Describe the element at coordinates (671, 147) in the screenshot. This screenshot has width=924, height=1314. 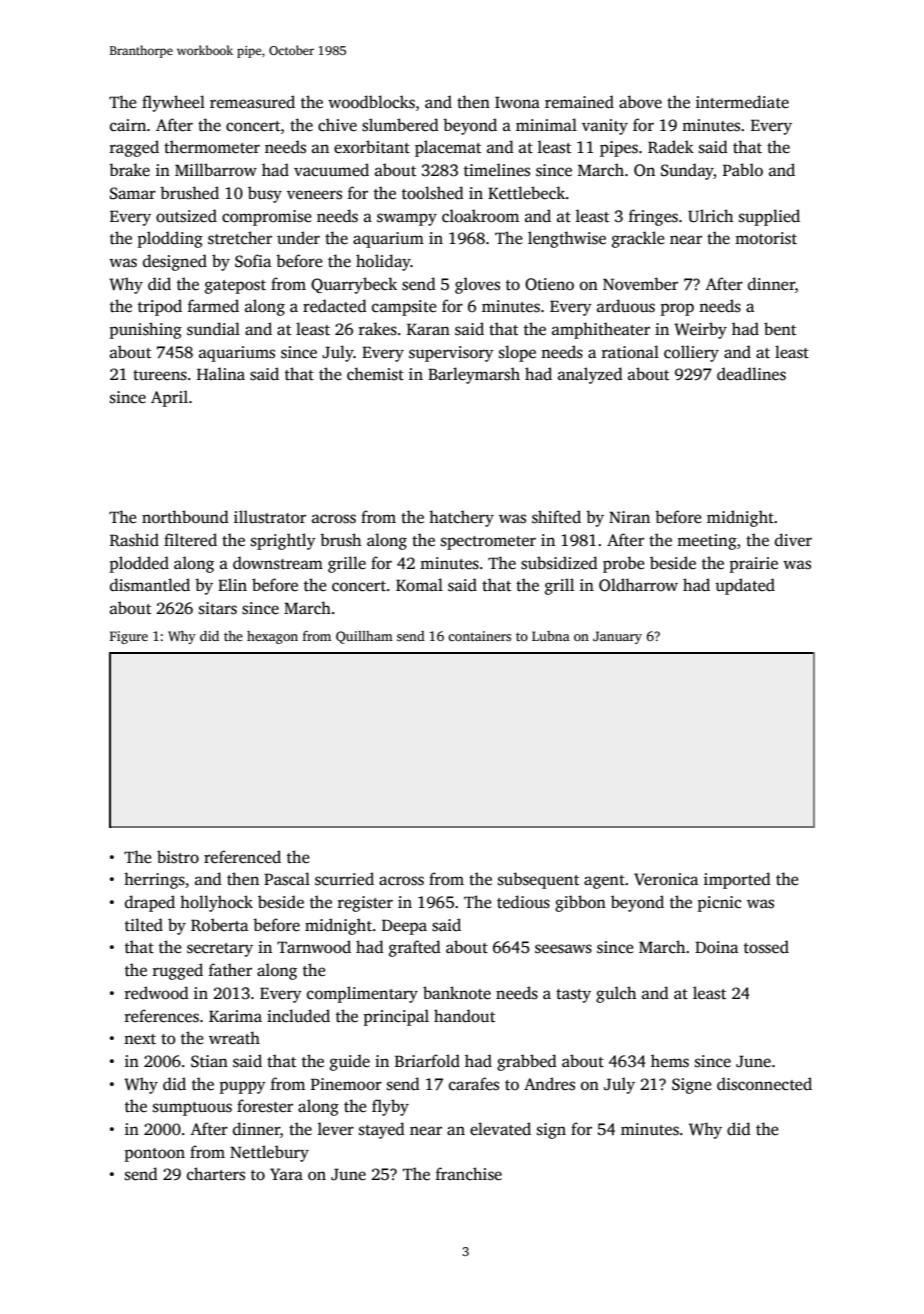
I see `Radek` at that location.
